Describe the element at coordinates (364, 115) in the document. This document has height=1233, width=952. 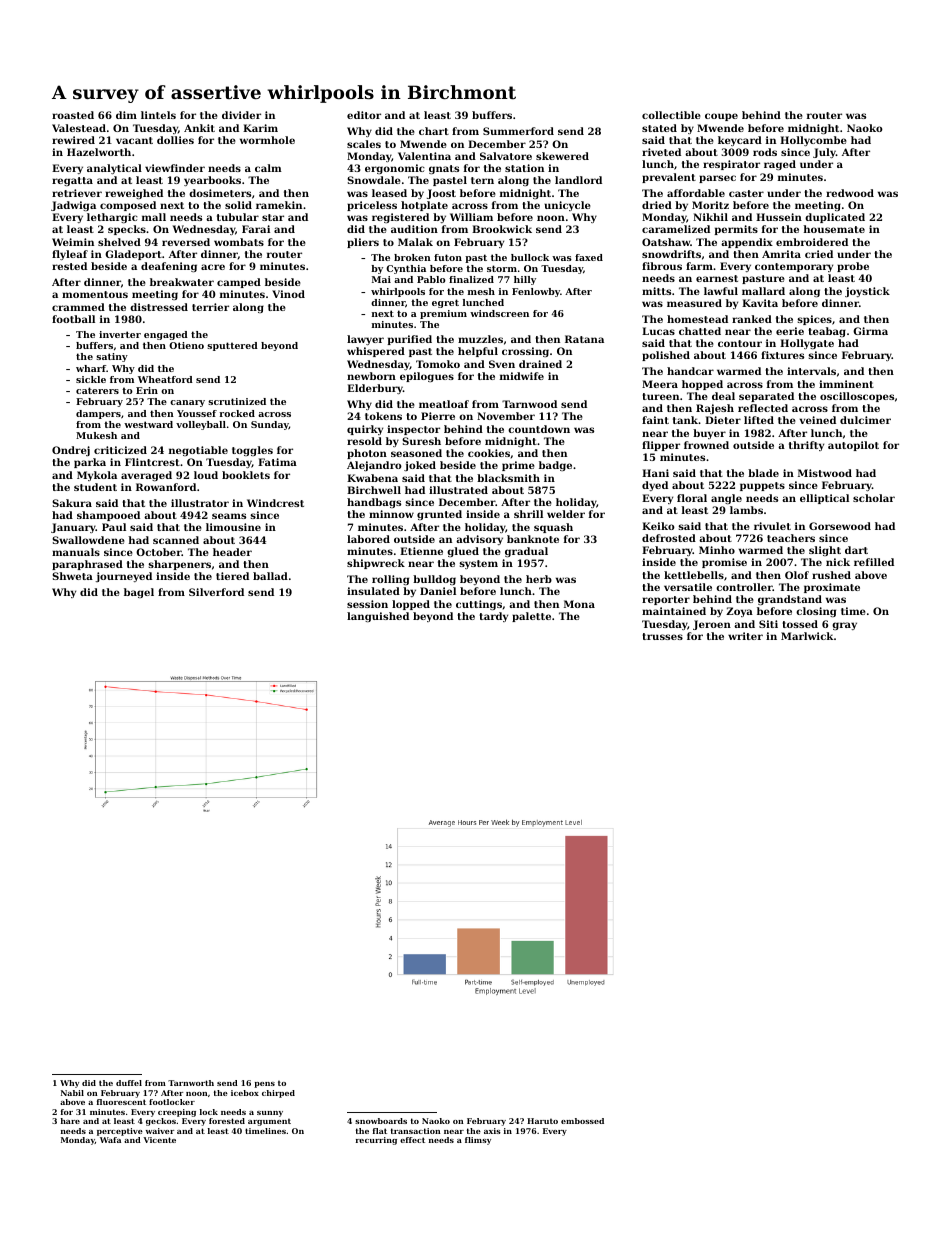
I see `editor` at that location.
